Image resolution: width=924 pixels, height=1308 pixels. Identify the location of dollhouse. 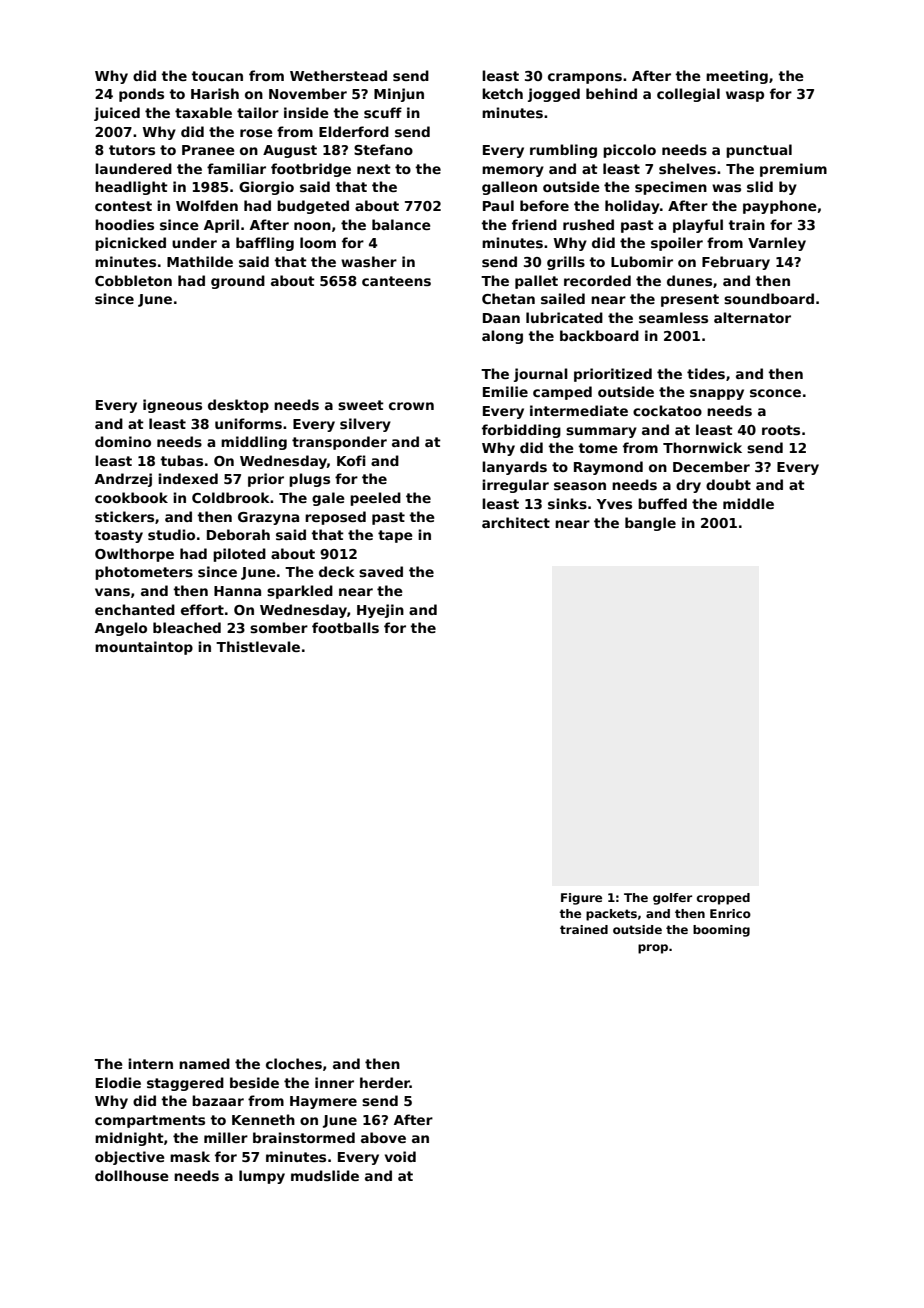
(132, 1175).
